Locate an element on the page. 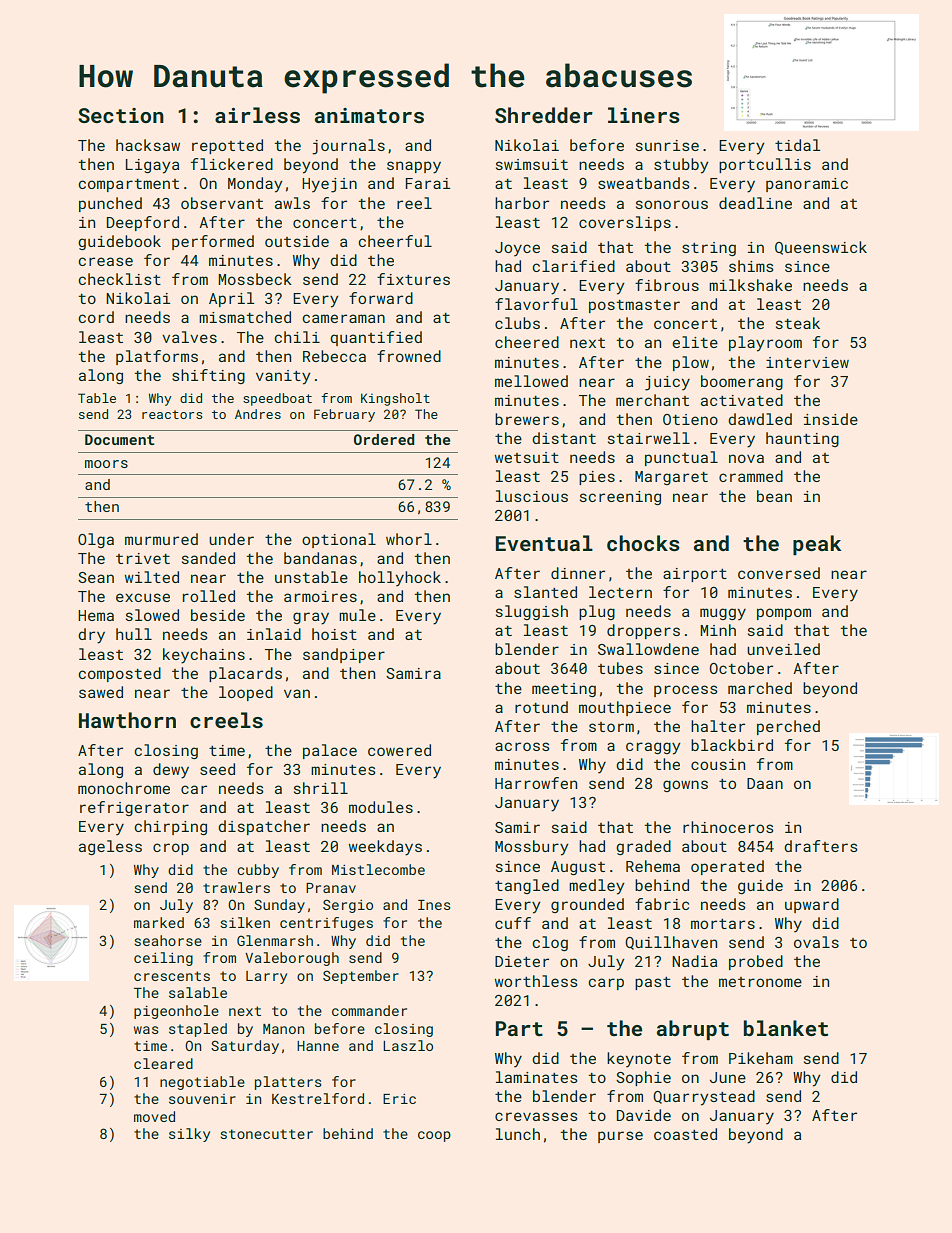  Shredder is located at coordinates (544, 115).
